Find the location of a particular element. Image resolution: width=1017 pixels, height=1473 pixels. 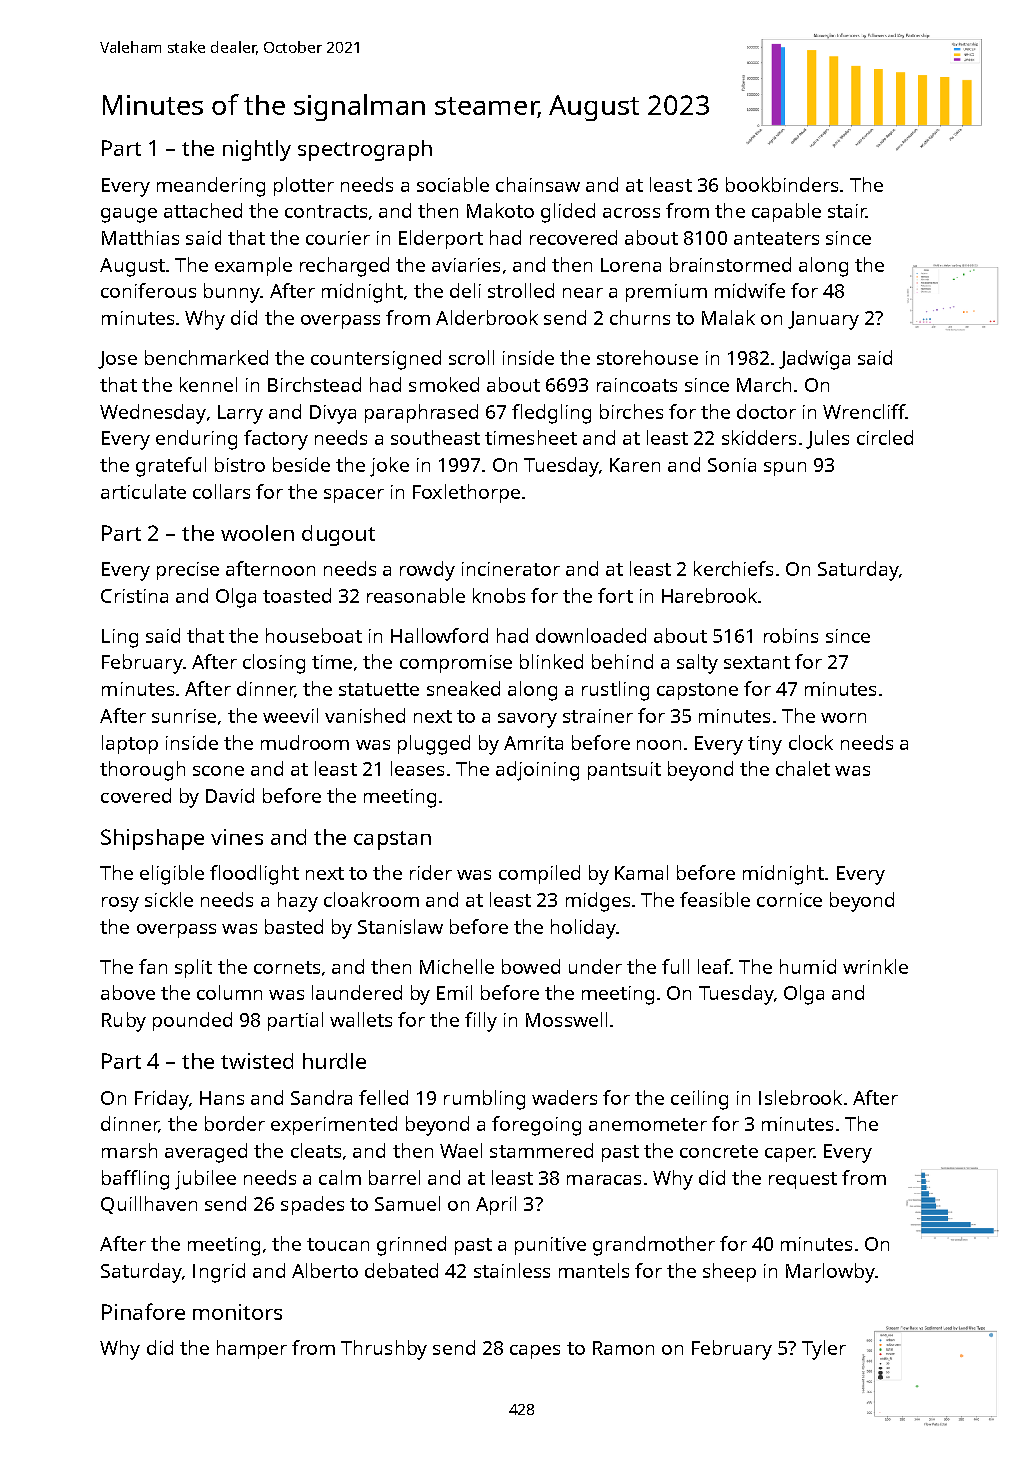

chainsaw is located at coordinates (538, 184).
